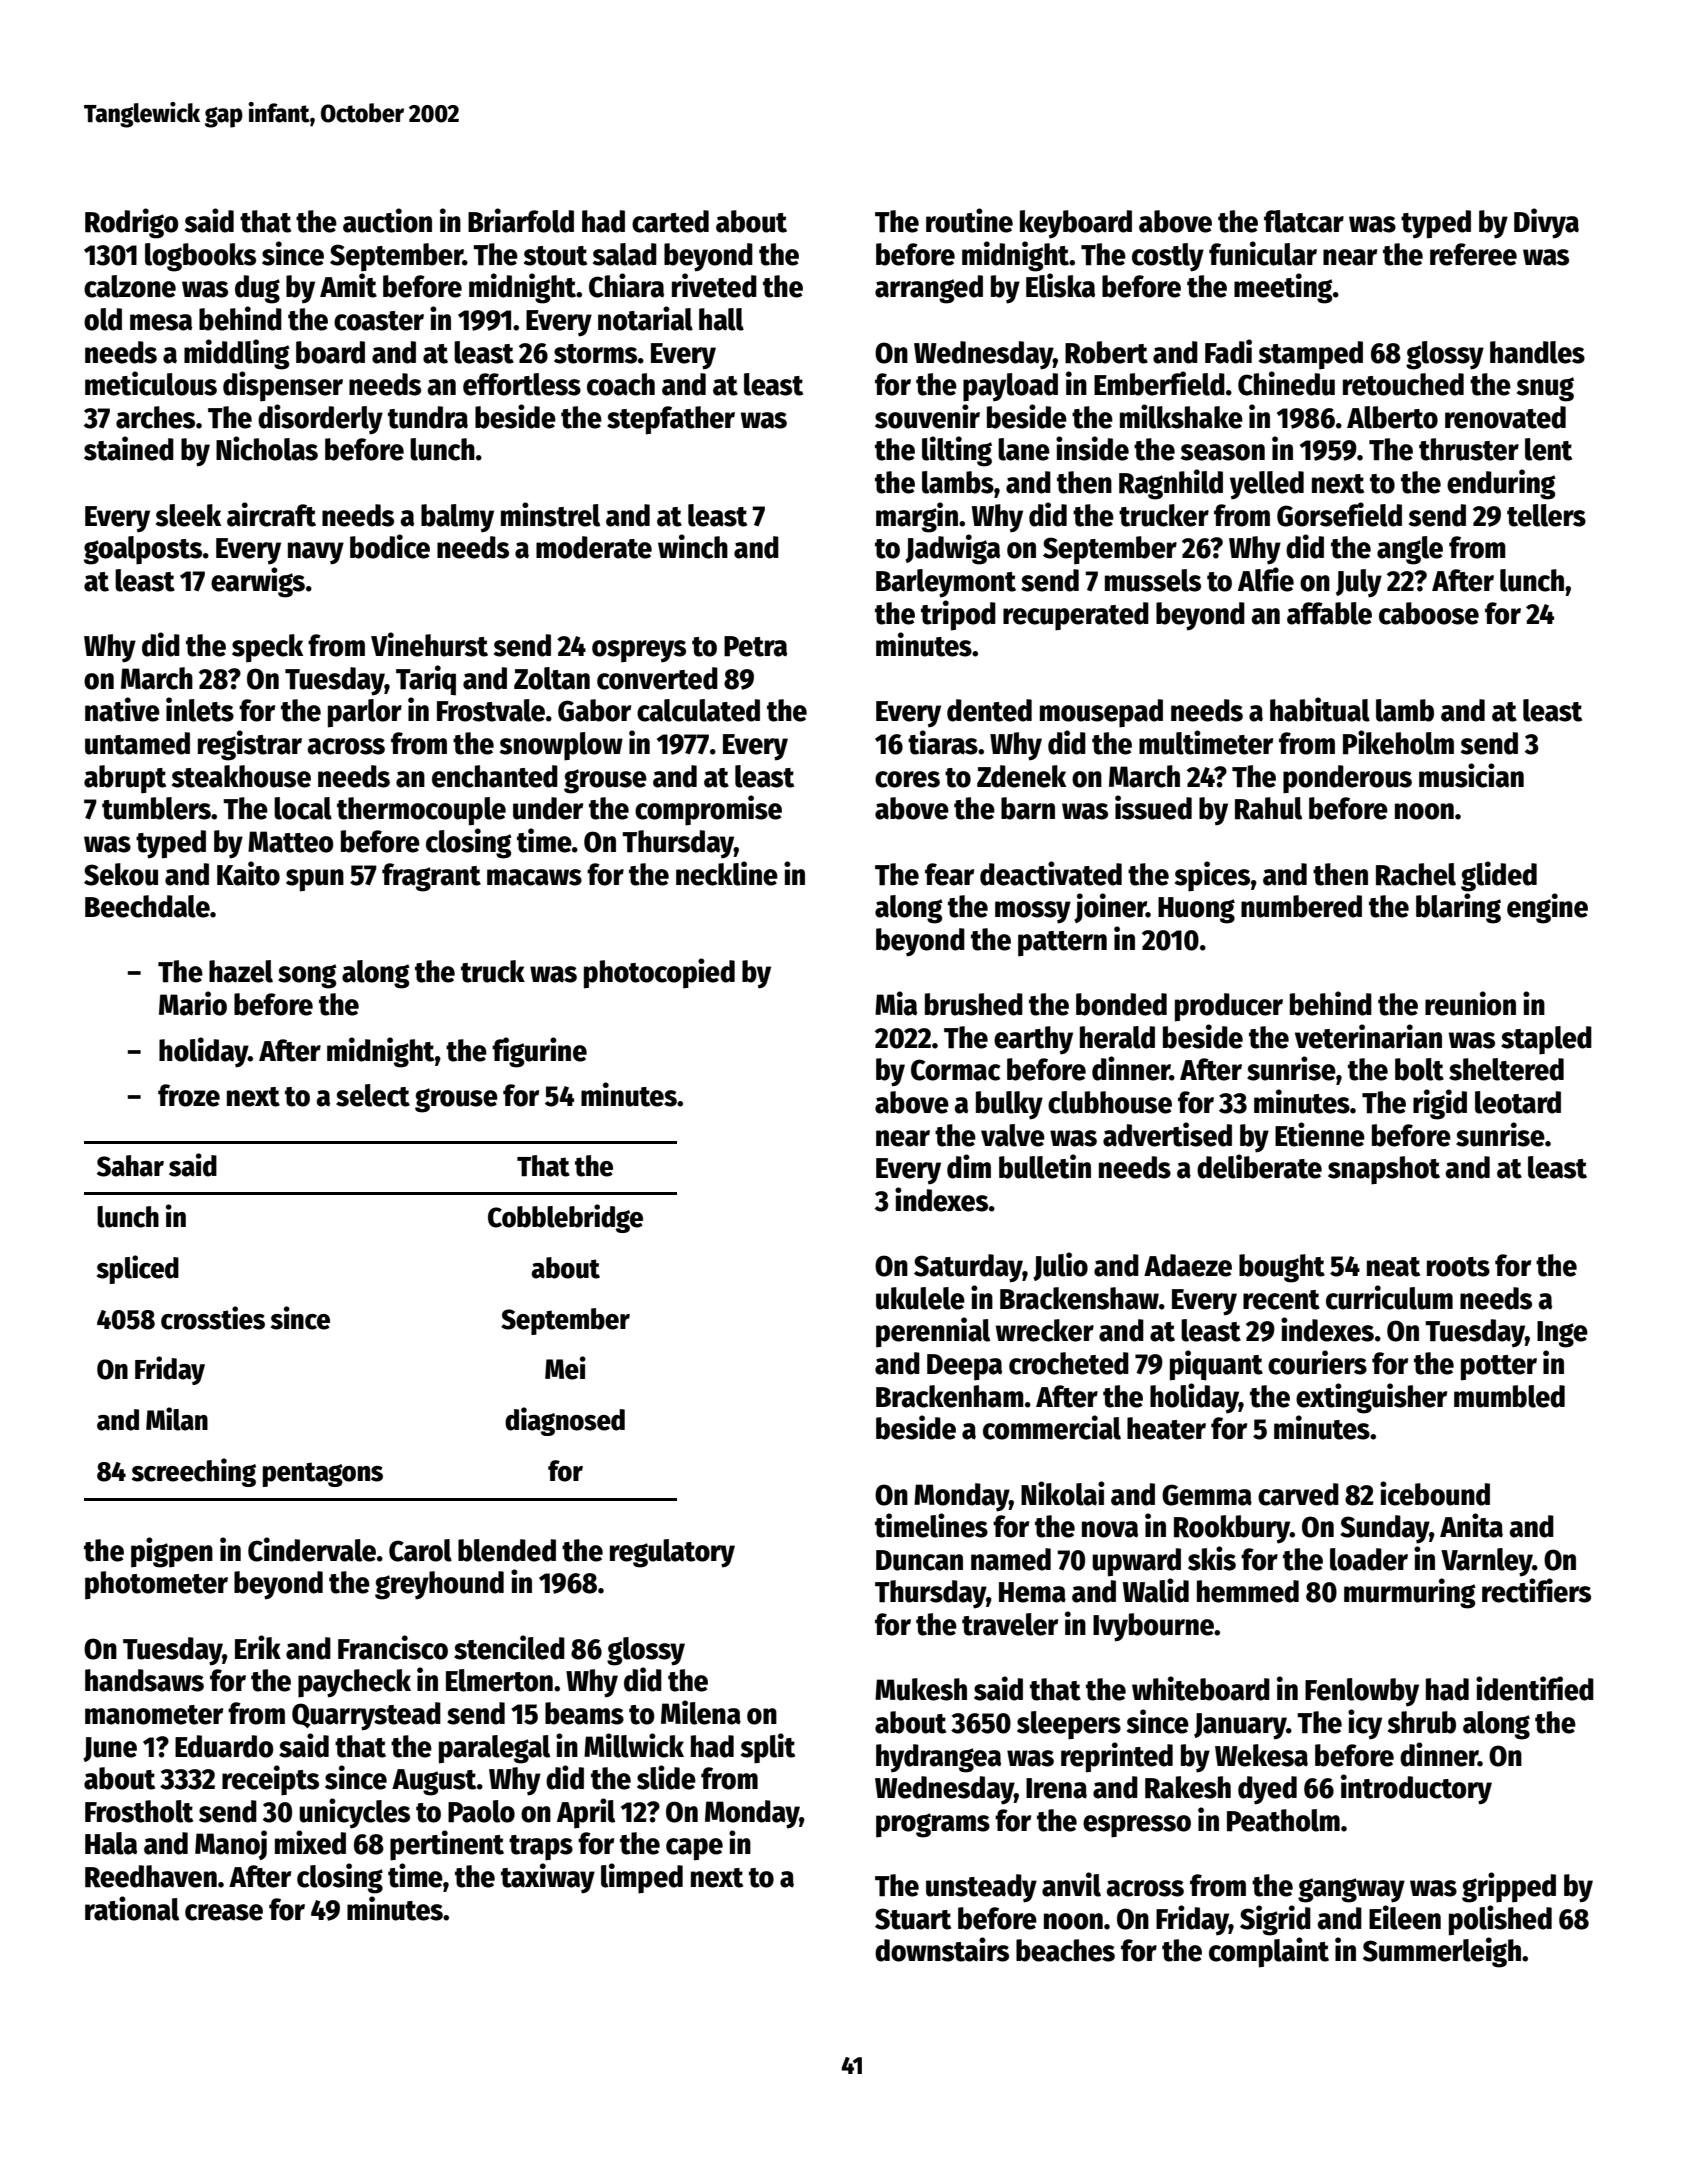  Describe the element at coordinates (1153, 1627) in the image. I see `Ivybourne` at that location.
